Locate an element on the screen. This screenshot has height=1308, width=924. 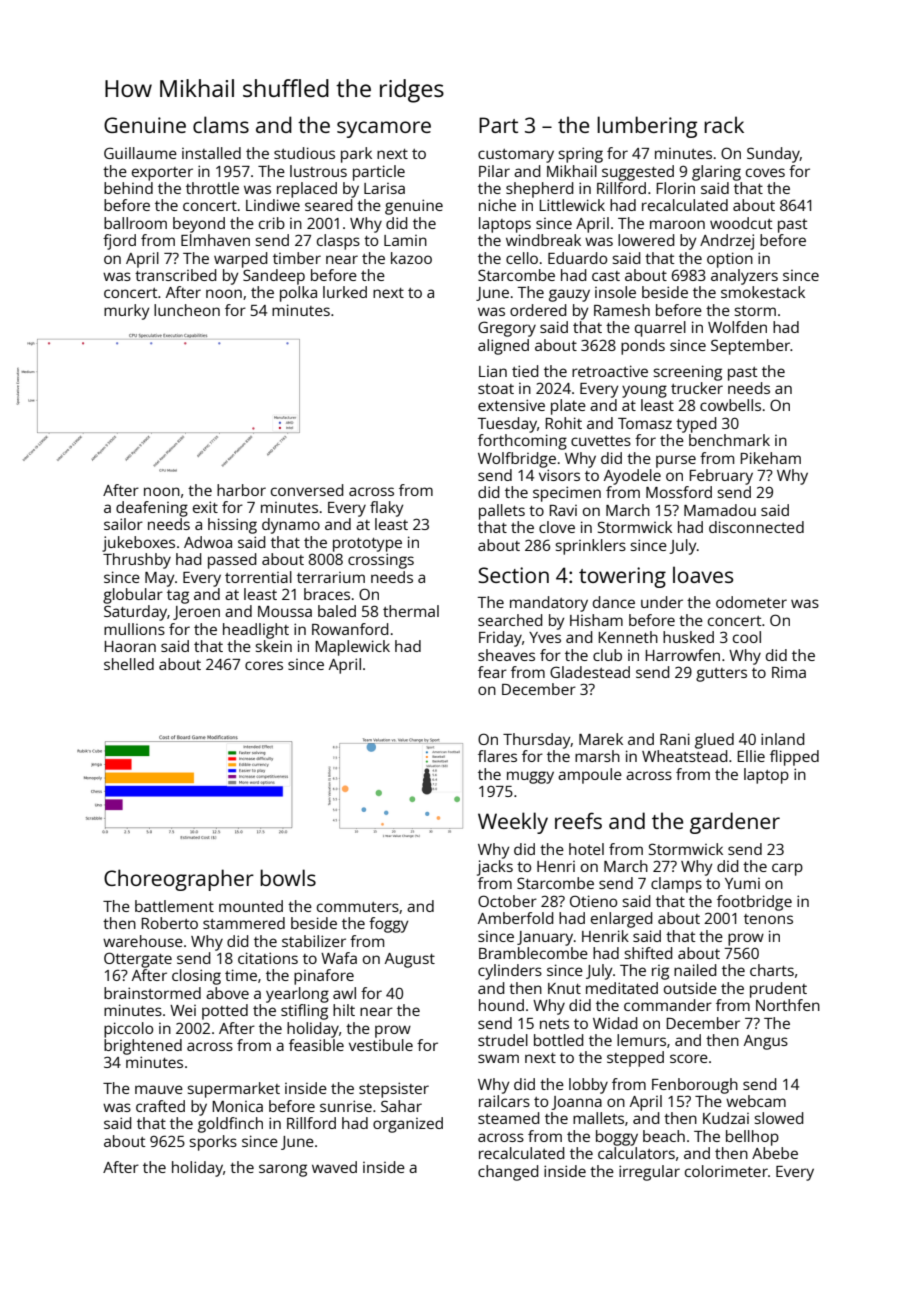
crossings is located at coordinates (381, 561).
